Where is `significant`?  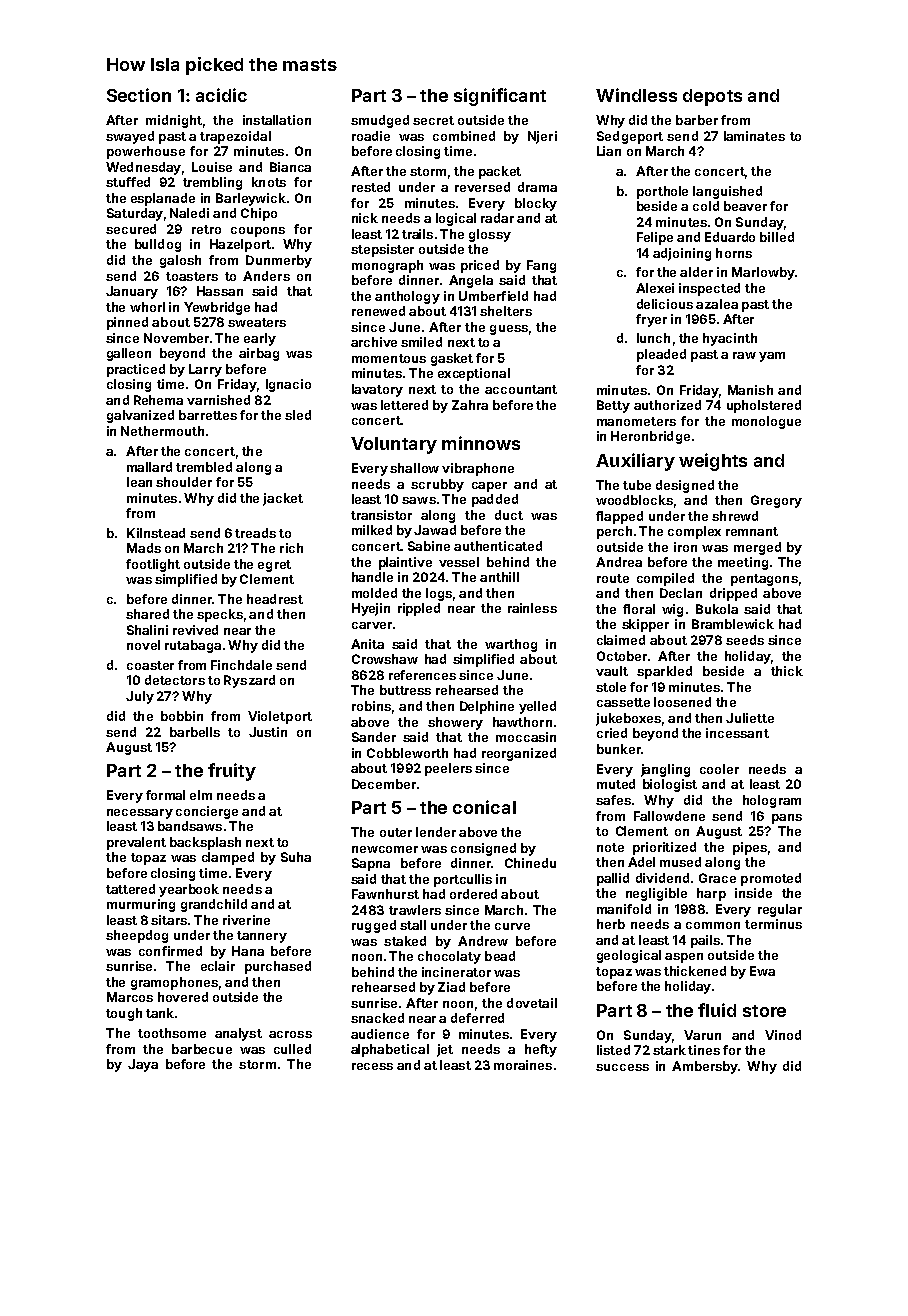
significant is located at coordinates (500, 97).
